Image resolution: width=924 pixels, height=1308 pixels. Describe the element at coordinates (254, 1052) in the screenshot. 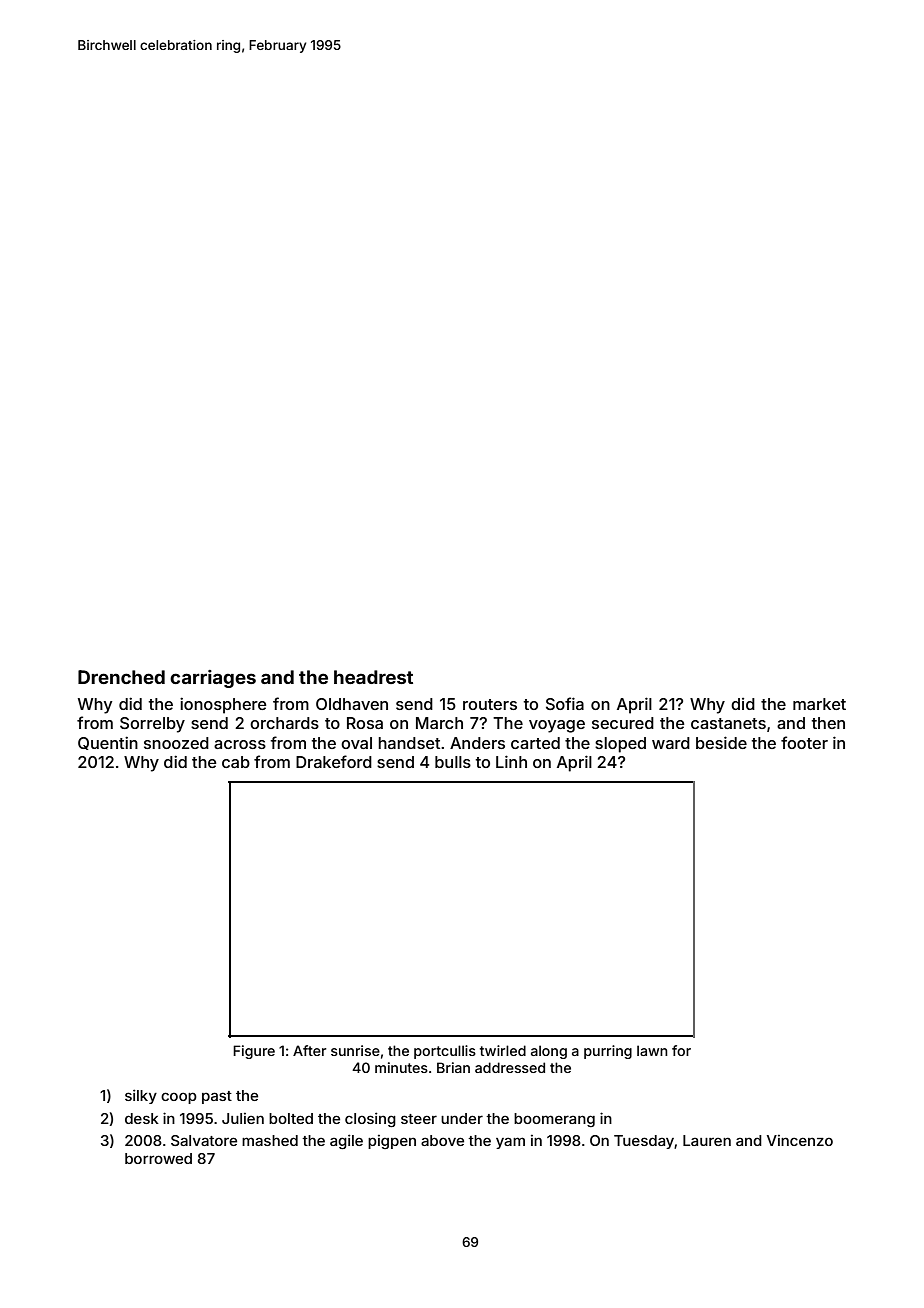

I see `Figure` at that location.
